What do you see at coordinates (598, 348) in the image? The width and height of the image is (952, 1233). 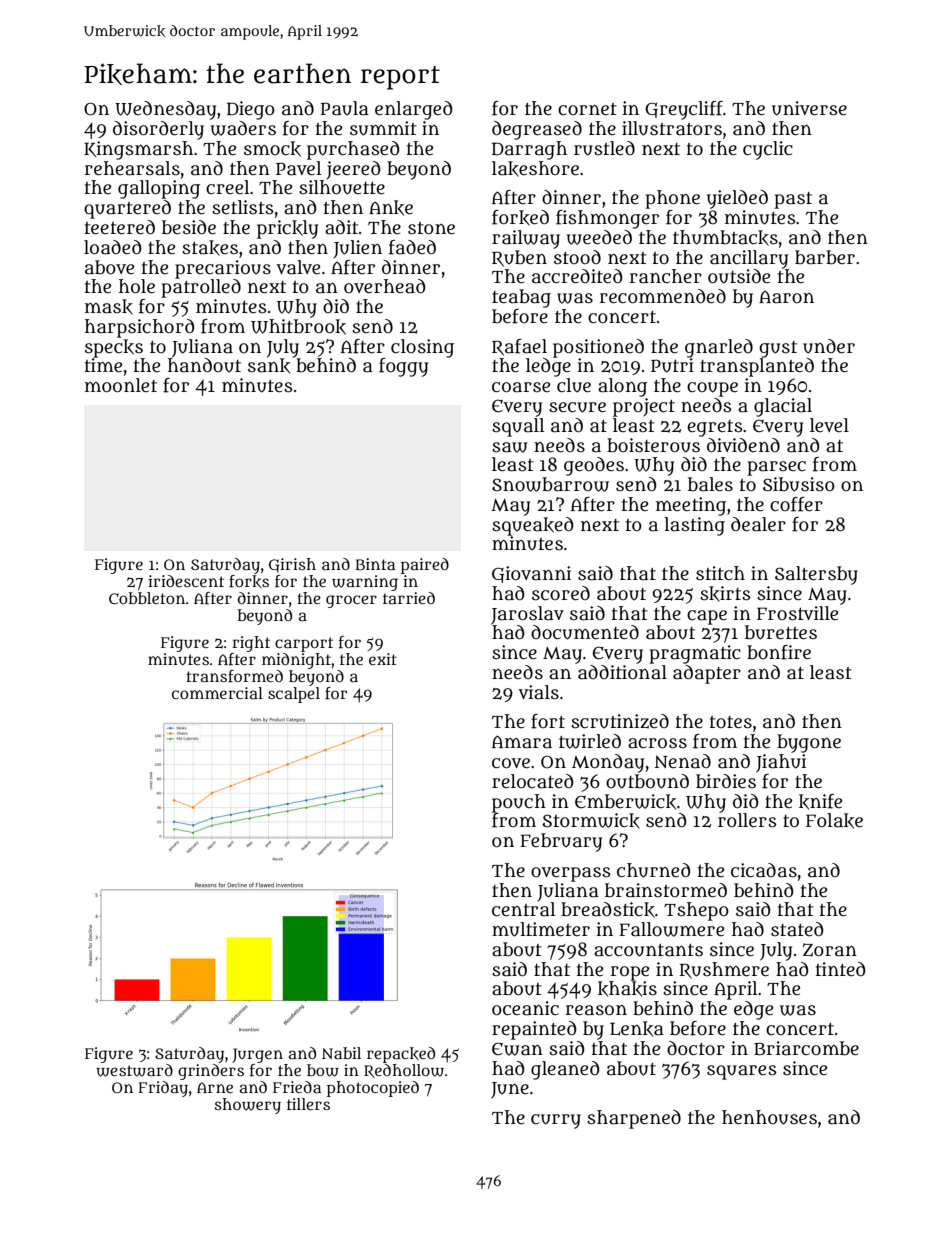 I see `positioned` at bounding box center [598, 348].
